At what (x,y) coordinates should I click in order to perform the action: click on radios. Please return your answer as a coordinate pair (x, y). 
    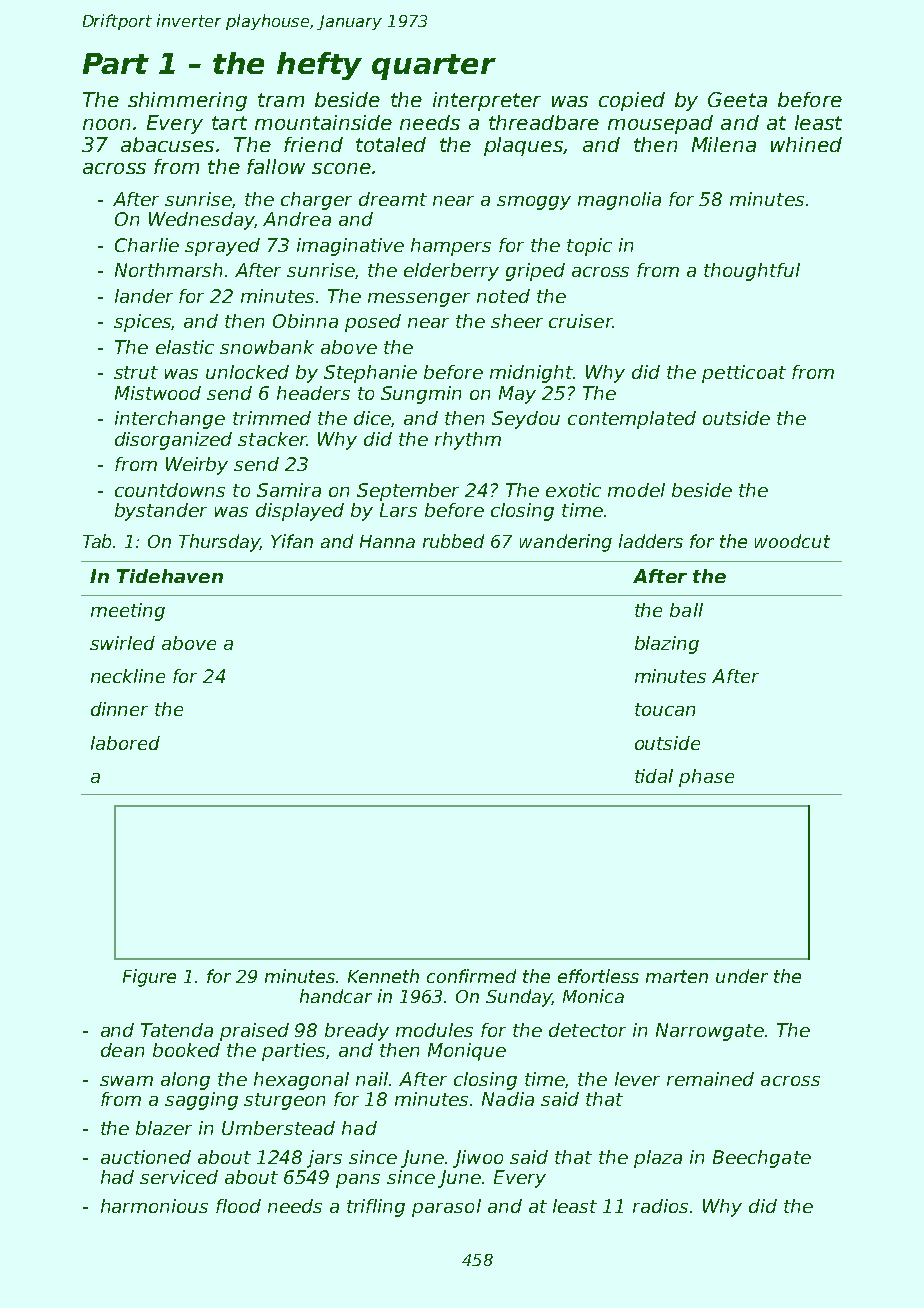
    Looking at the image, I should click on (660, 1206).
